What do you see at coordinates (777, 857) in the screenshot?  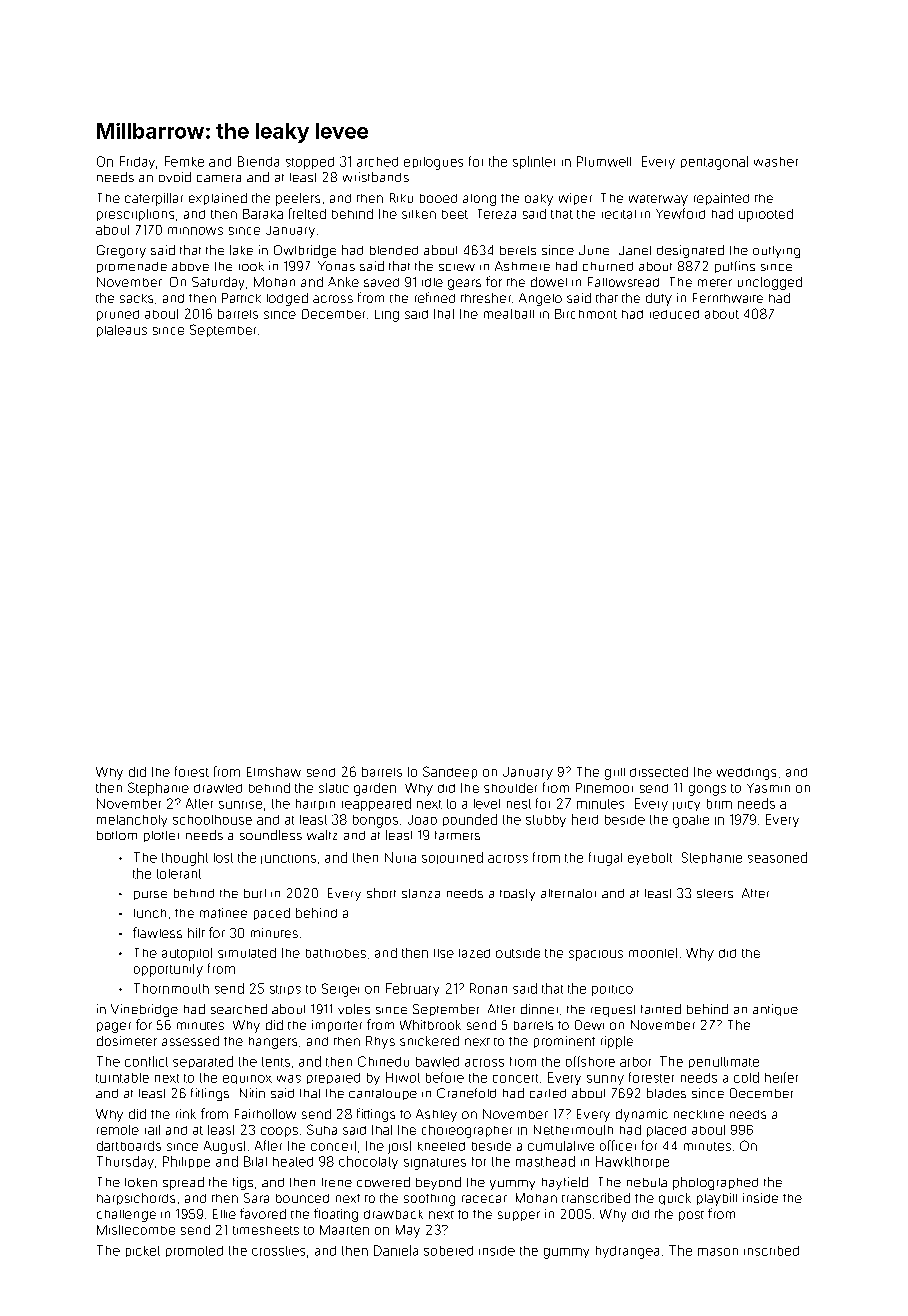 I see `seasoned` at bounding box center [777, 857].
